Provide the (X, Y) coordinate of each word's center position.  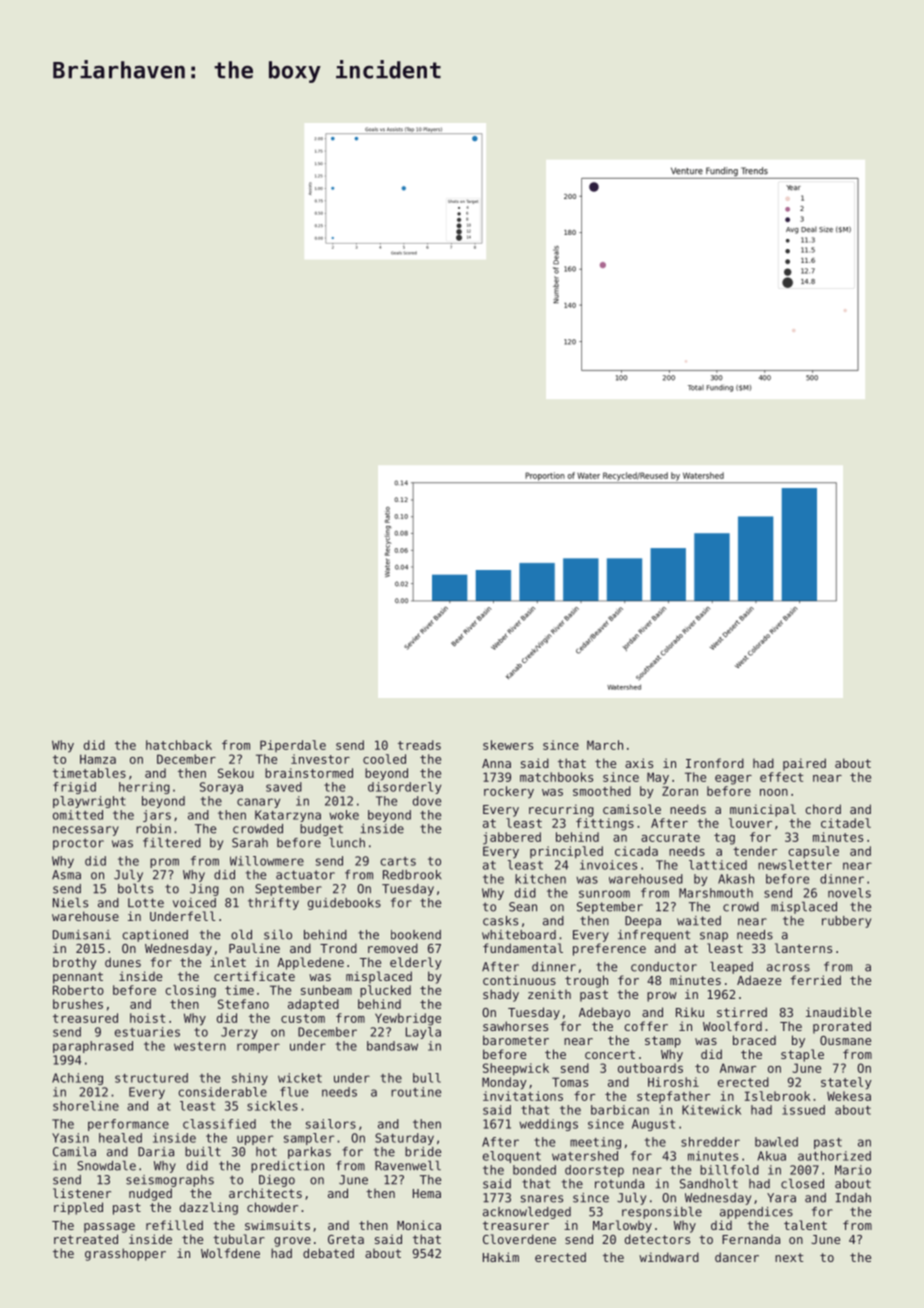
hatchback (179, 745)
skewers (508, 745)
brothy (75, 963)
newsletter (795, 865)
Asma (66, 875)
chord (823, 809)
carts (398, 861)
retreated (86, 1239)
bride (423, 1152)
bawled (776, 1142)
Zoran (680, 791)
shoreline (86, 1106)
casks (500, 921)
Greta (346, 1239)
